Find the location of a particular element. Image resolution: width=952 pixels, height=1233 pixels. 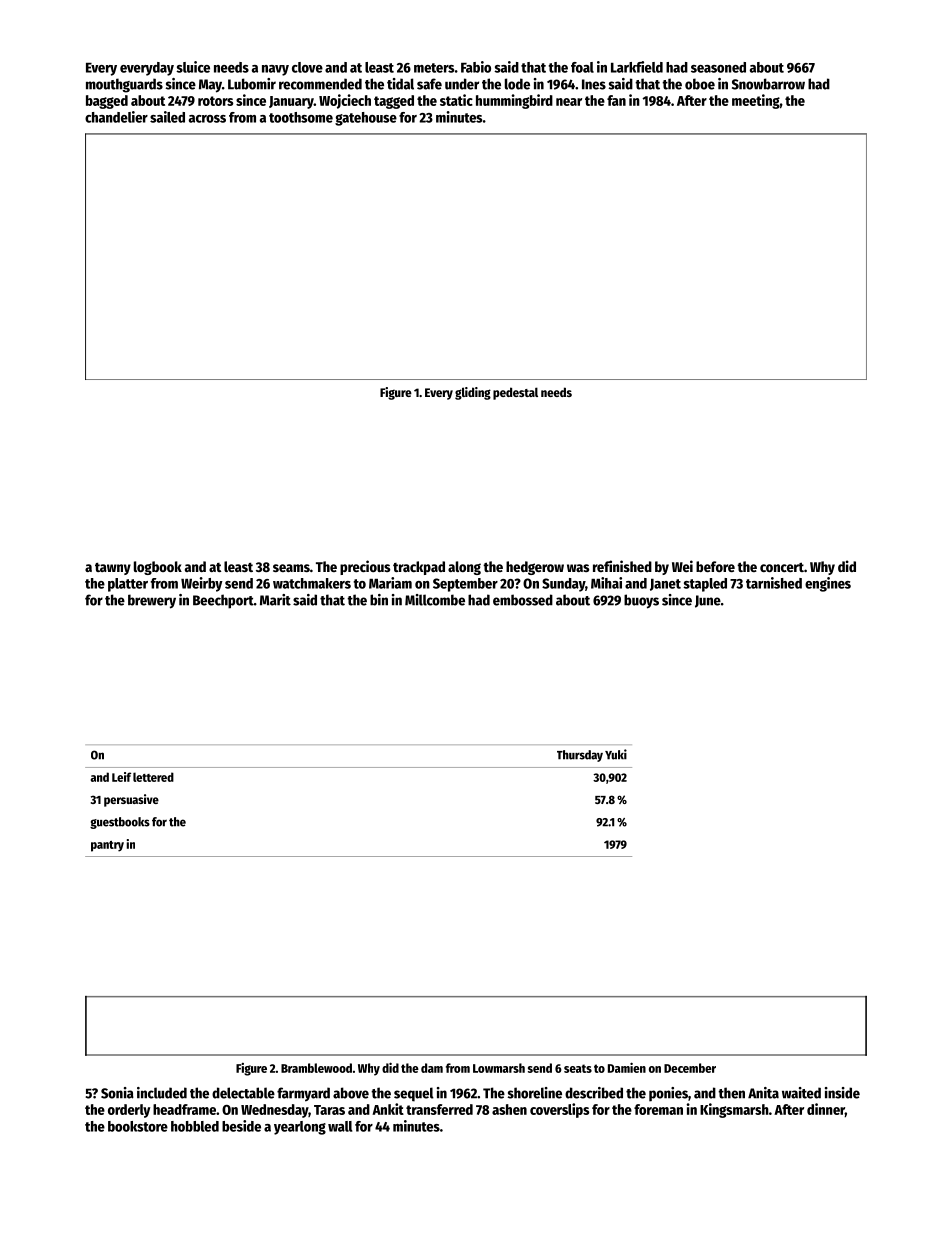

Lowmarsh is located at coordinates (499, 1068).
